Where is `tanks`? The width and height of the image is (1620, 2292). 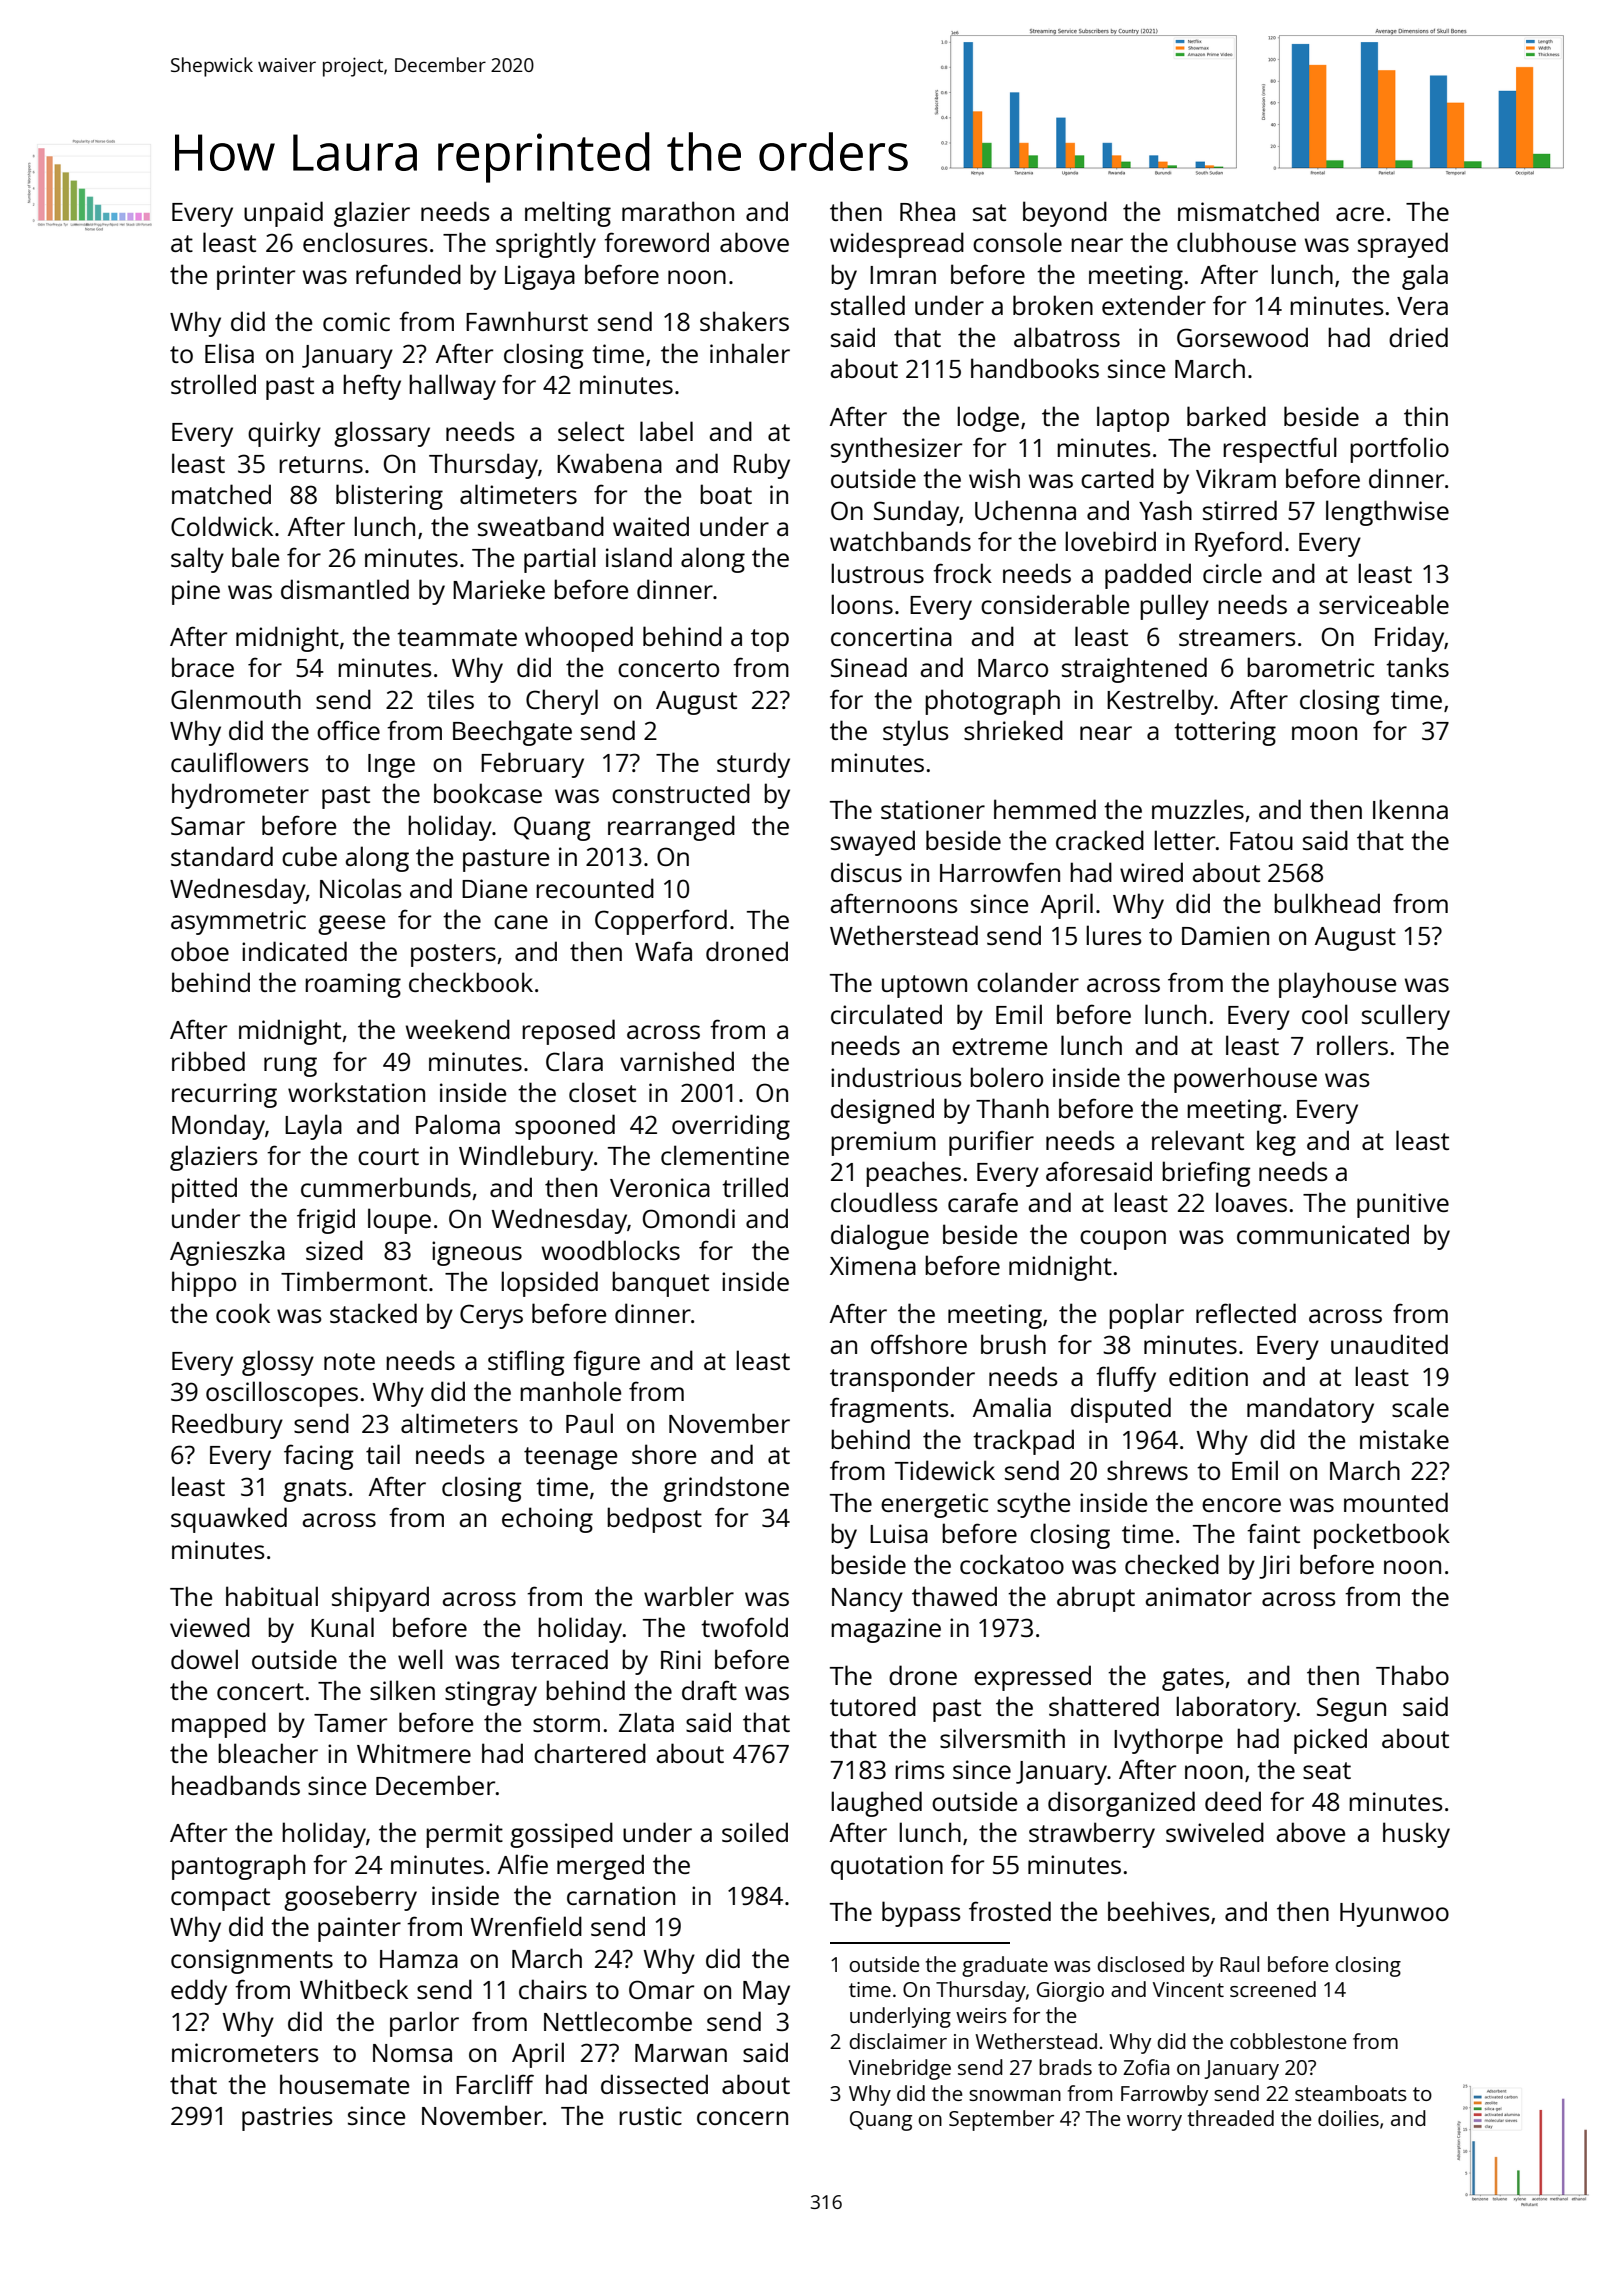 tanks is located at coordinates (1417, 667).
